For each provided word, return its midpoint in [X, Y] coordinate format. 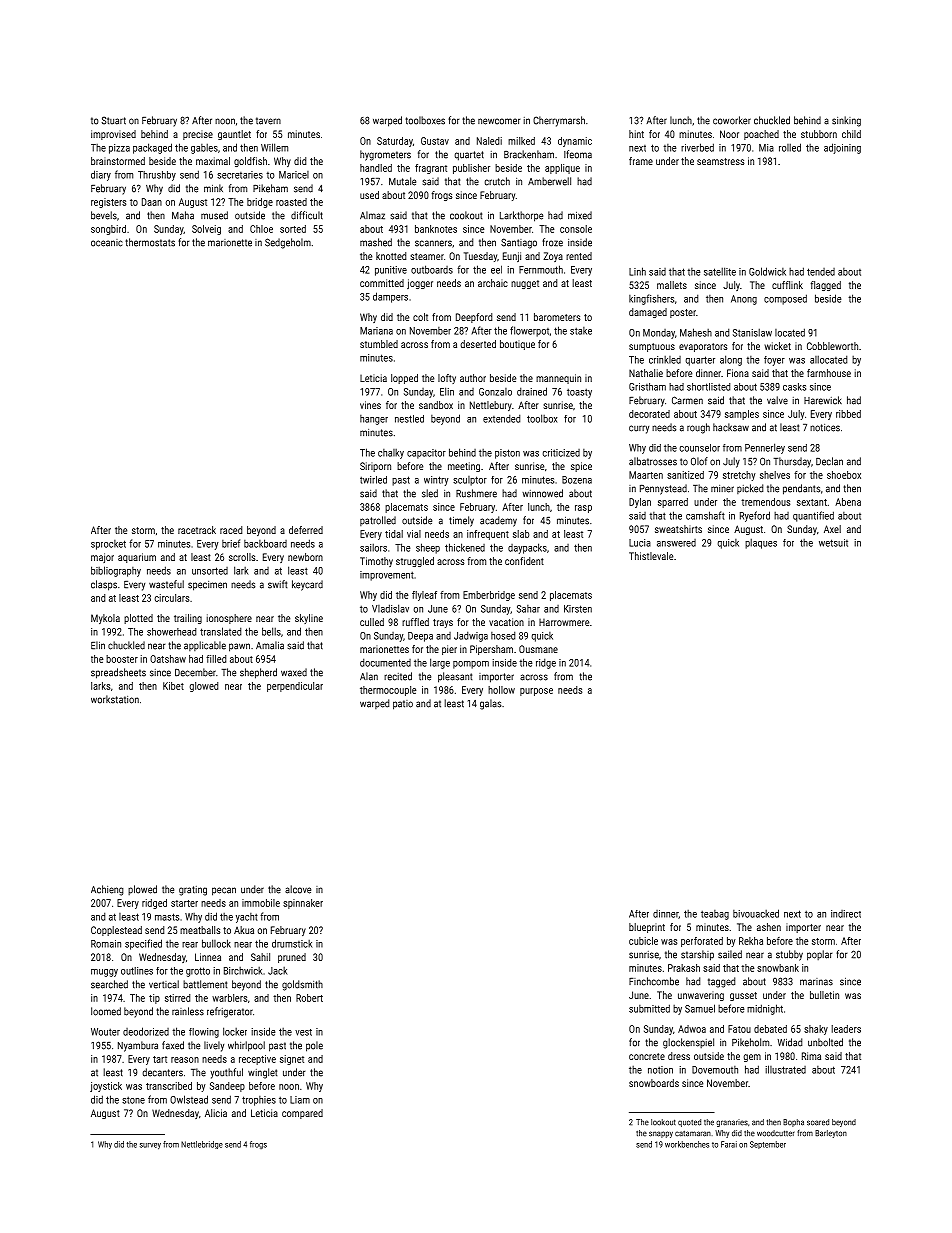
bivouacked [756, 913]
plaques [761, 543]
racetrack [197, 530]
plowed [142, 890]
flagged [826, 286]
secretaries [240, 175]
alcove [298, 889]
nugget [525, 284]
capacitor [426, 454]
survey [150, 1146]
